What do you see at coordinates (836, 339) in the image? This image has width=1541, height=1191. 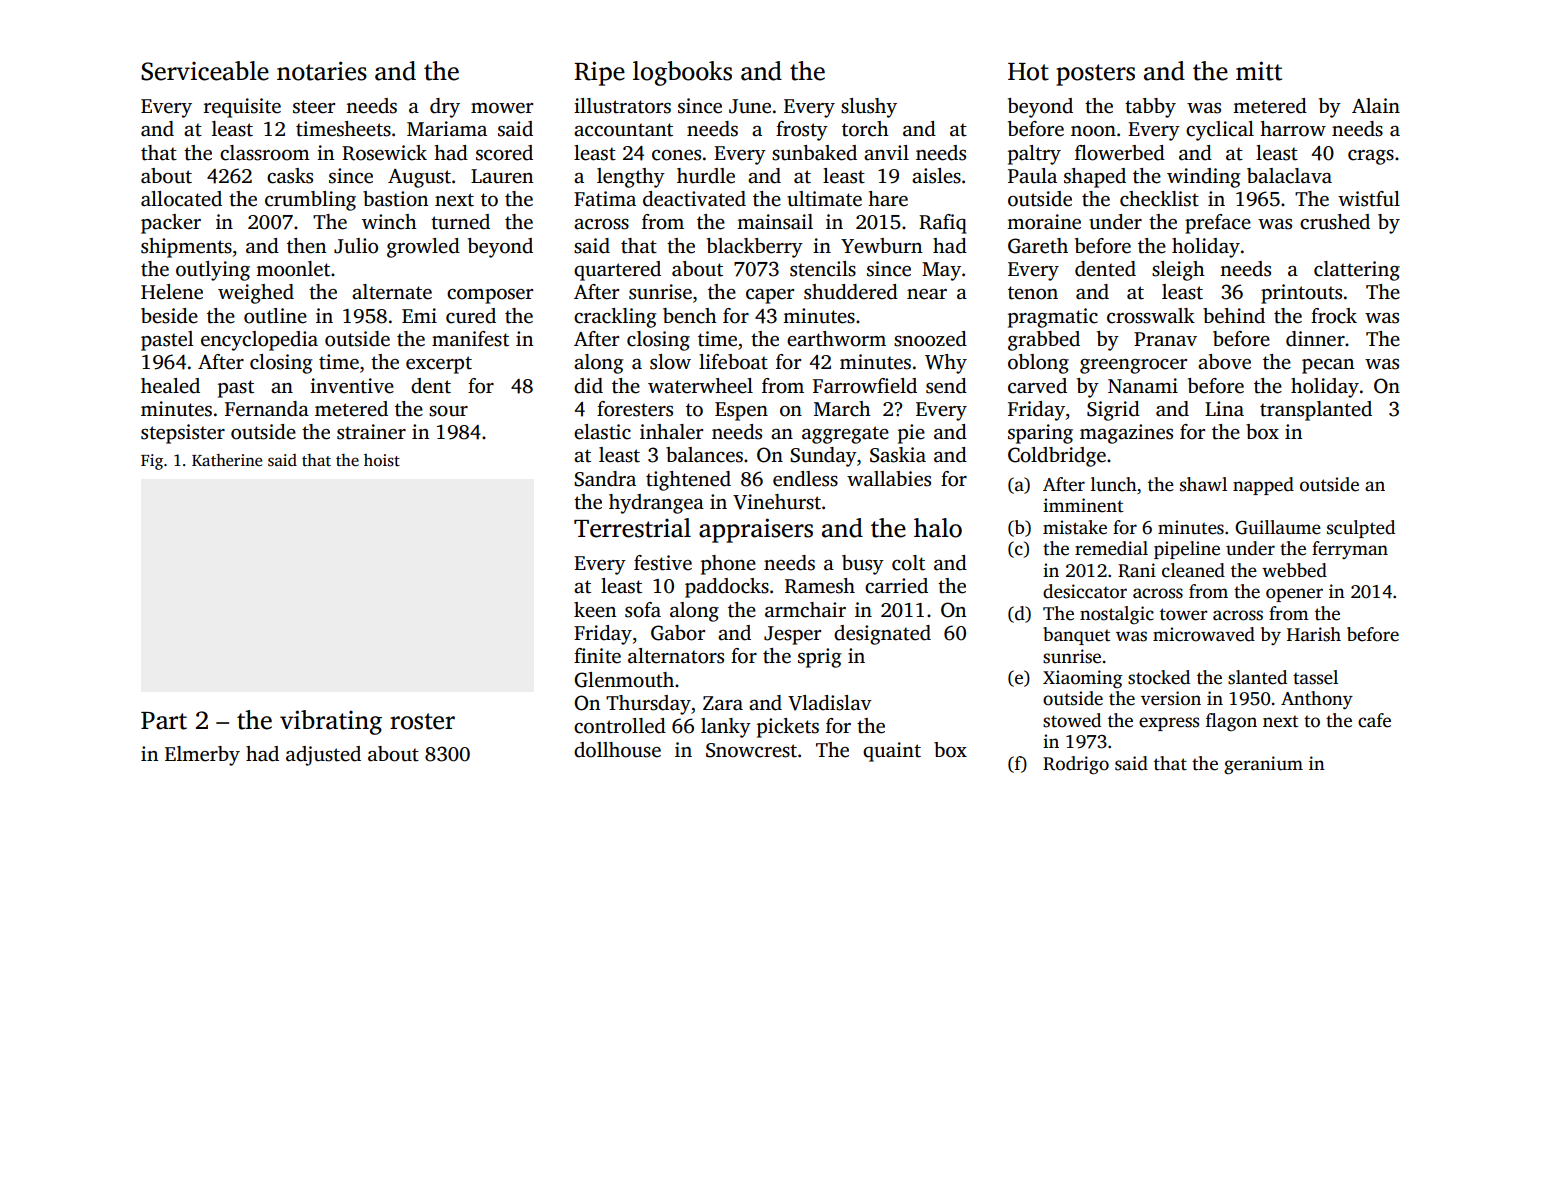 I see `earthworm` at bounding box center [836, 339].
